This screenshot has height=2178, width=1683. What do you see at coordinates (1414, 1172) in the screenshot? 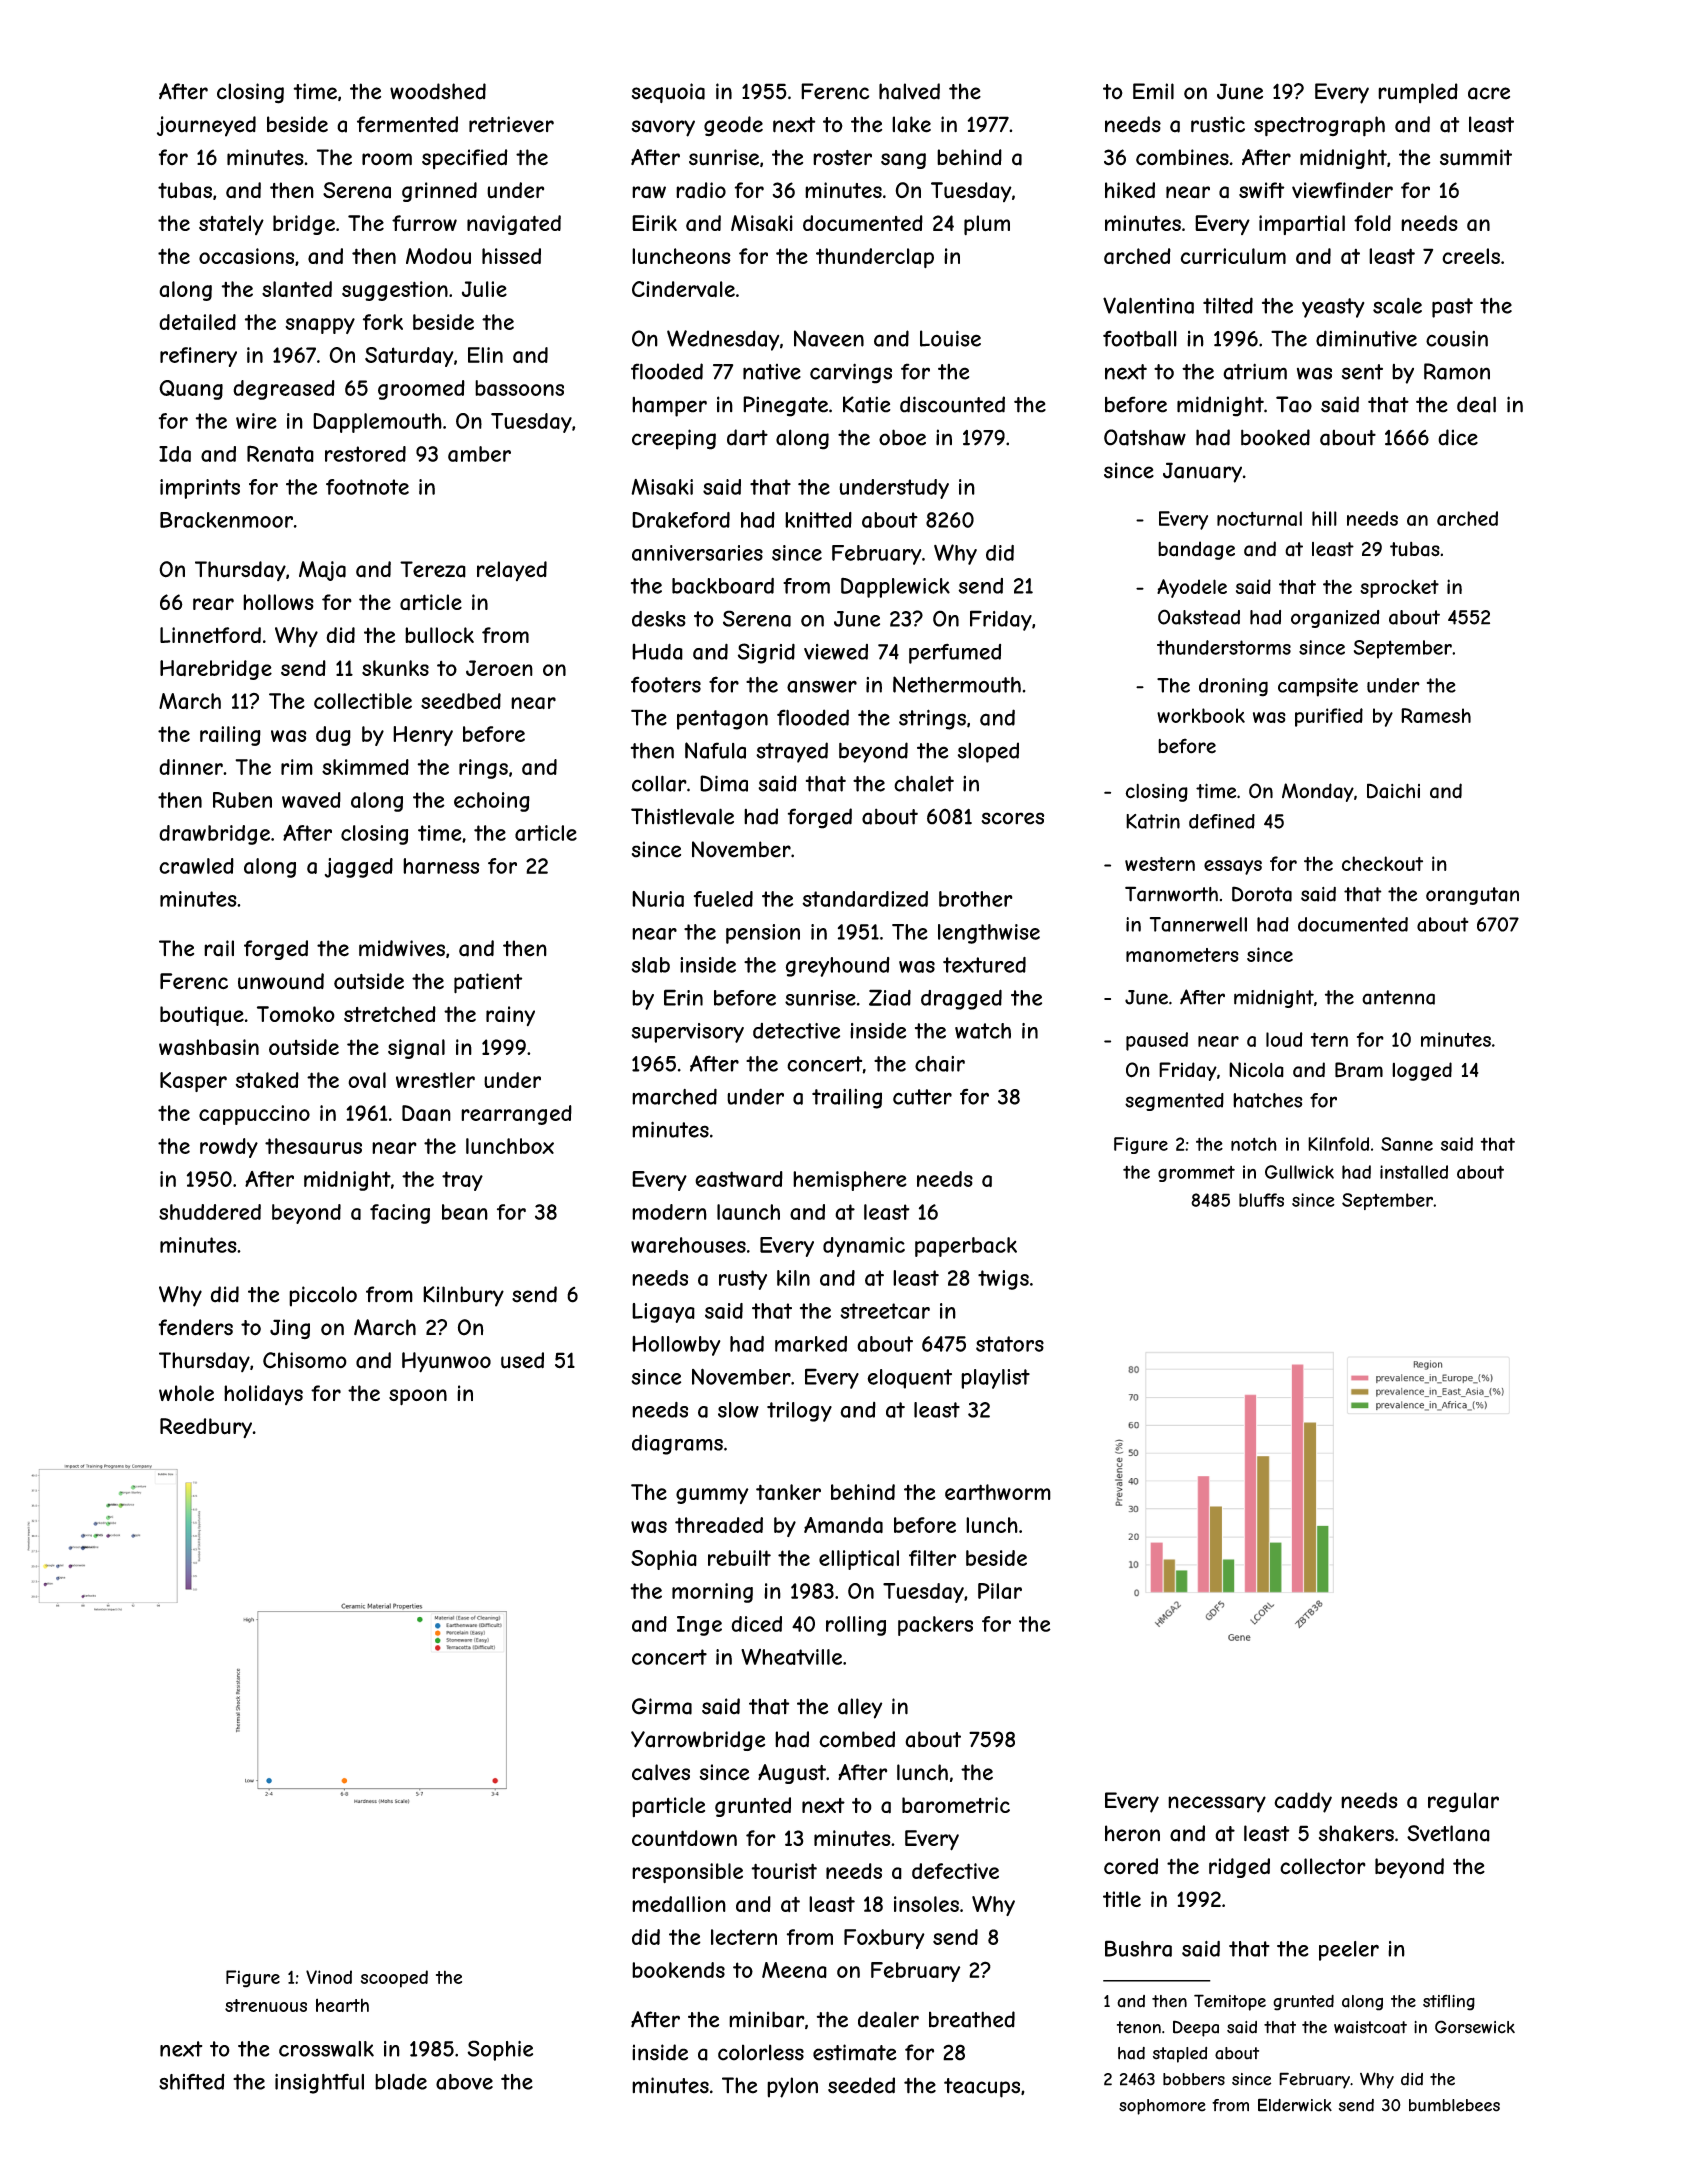
I see `installed` at bounding box center [1414, 1172].
